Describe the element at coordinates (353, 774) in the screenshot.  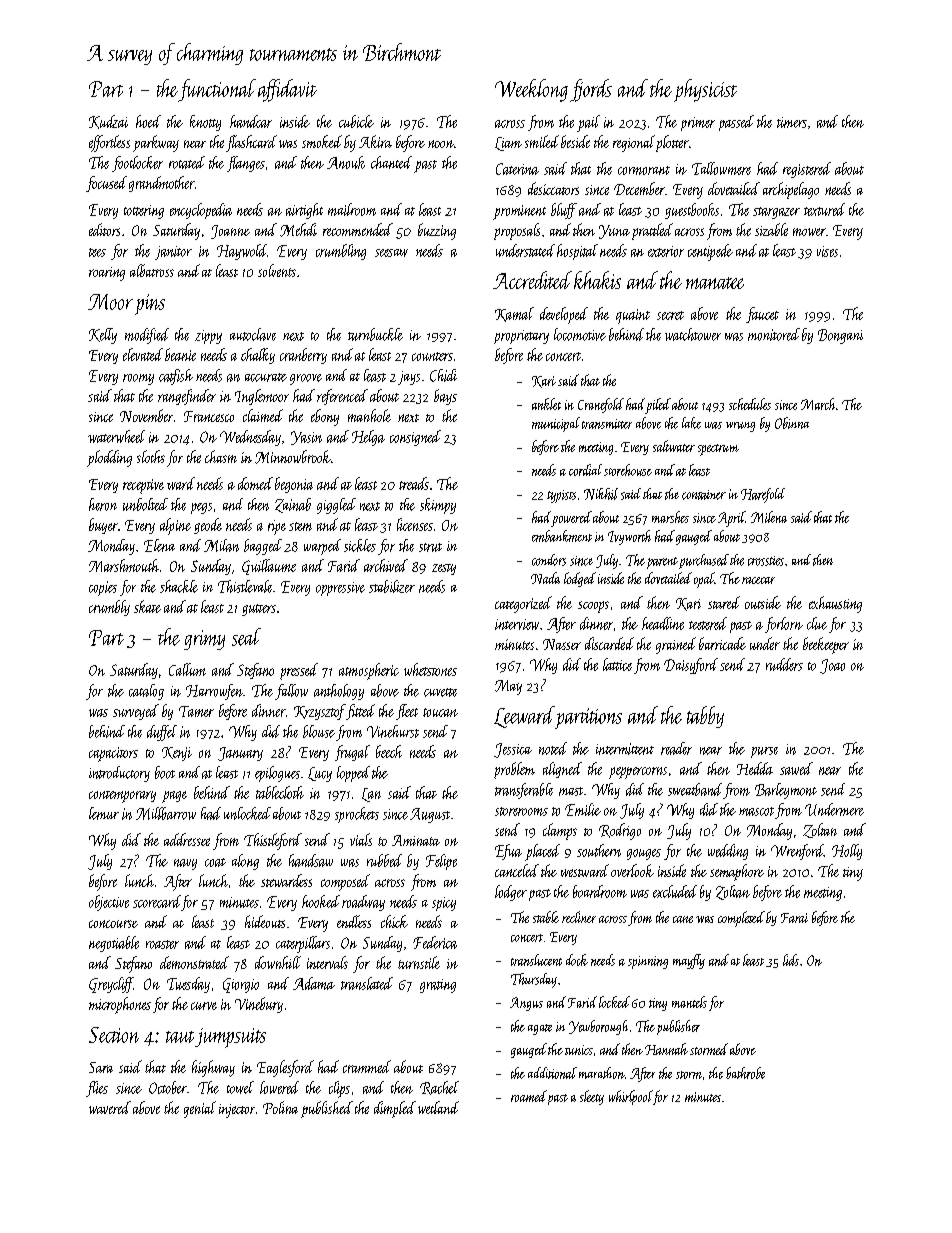
I see `lopped` at that location.
